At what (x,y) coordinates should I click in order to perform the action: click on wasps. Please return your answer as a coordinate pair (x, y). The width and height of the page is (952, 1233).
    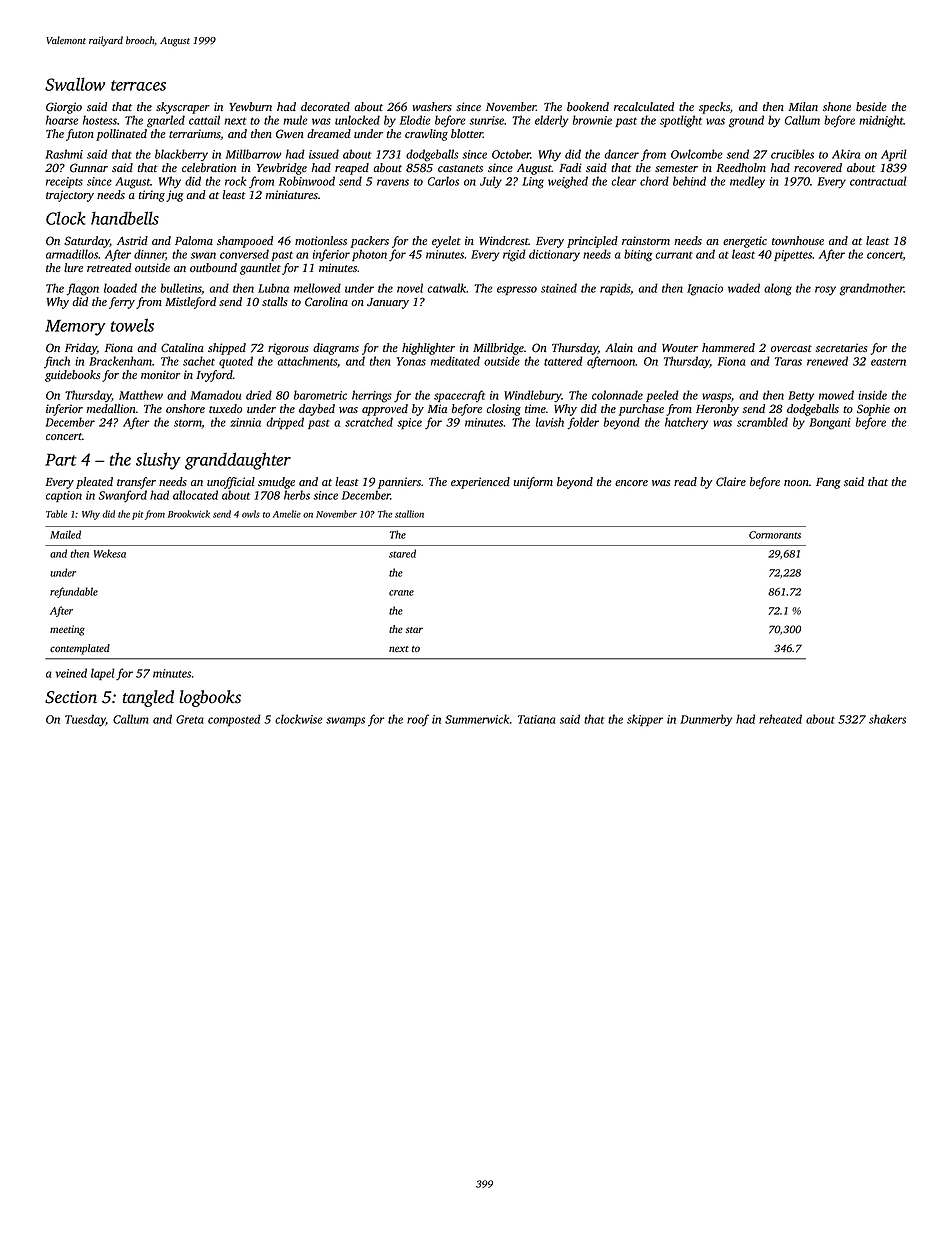
    Looking at the image, I should click on (716, 397).
